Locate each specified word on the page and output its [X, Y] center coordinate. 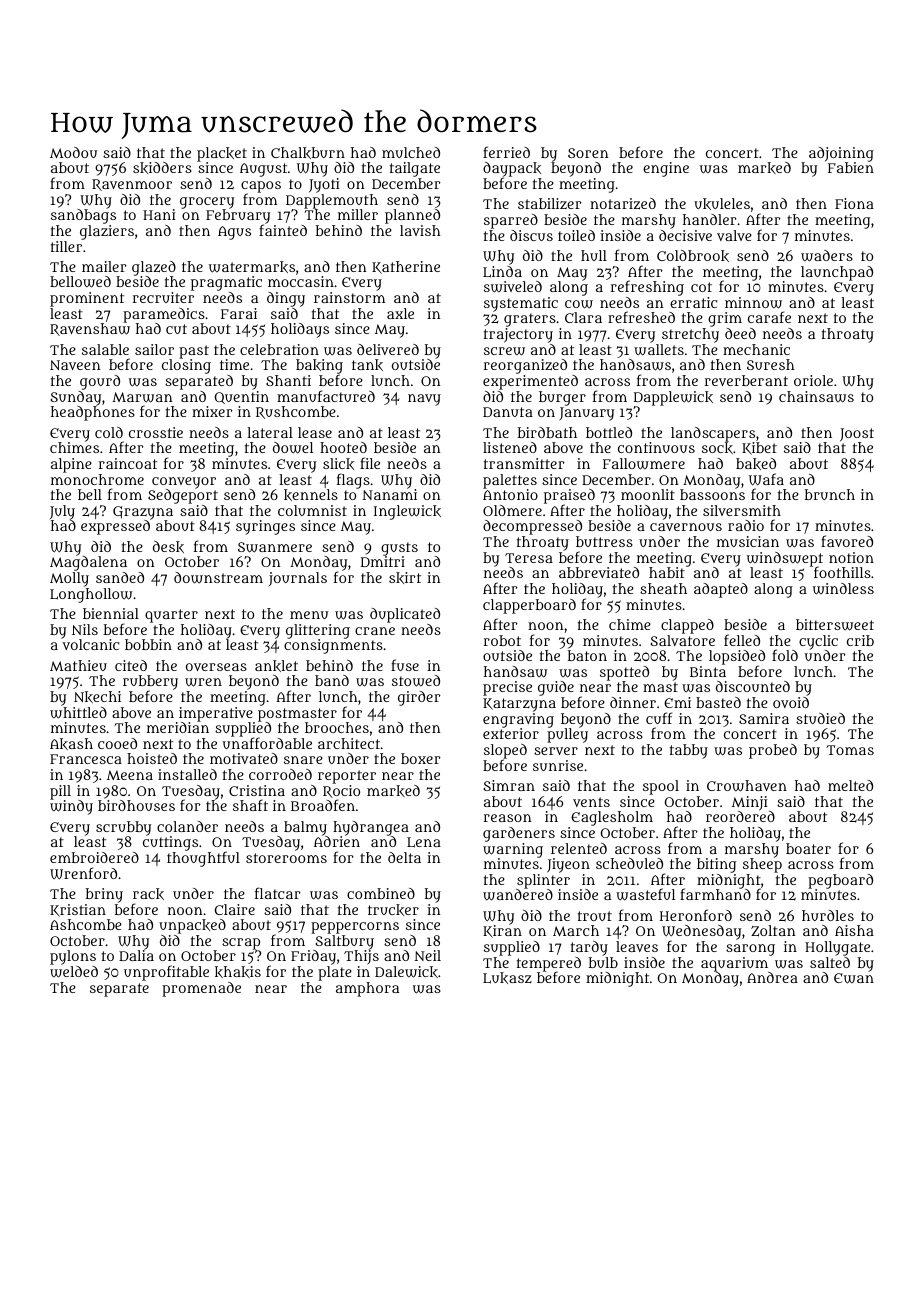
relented [579, 848]
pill [60, 792]
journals [298, 579]
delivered [388, 349]
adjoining [841, 154]
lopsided [737, 658]
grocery [207, 203]
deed [740, 333]
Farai [239, 313]
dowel [293, 448]
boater [808, 848]
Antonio [510, 494]
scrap [241, 944]
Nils [85, 629]
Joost [857, 434]
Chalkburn [308, 153]
